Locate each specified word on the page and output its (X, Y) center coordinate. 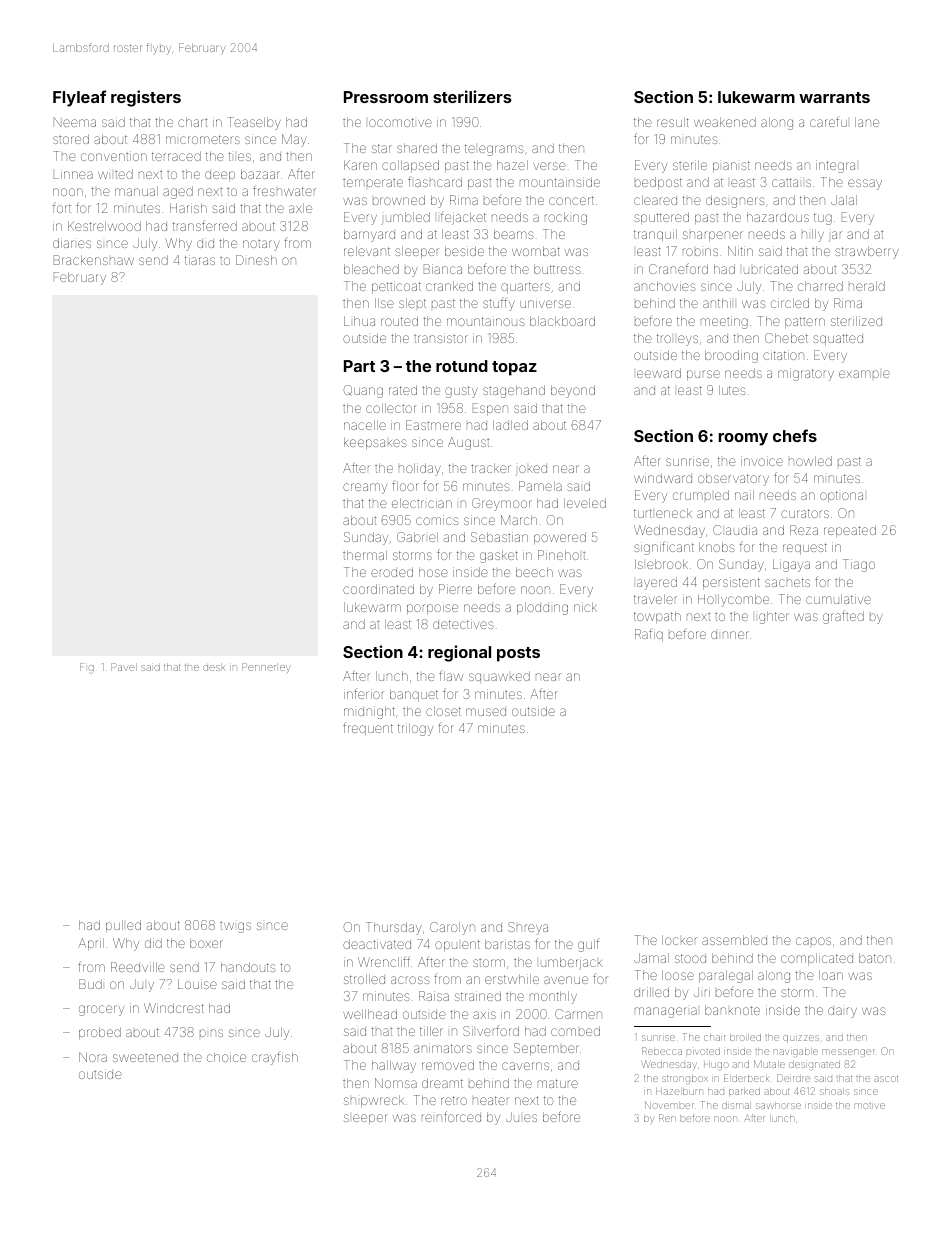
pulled (123, 926)
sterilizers (472, 96)
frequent (368, 728)
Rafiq (649, 634)
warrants (834, 97)
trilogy (415, 729)
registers (146, 98)
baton (875, 958)
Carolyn (452, 928)
